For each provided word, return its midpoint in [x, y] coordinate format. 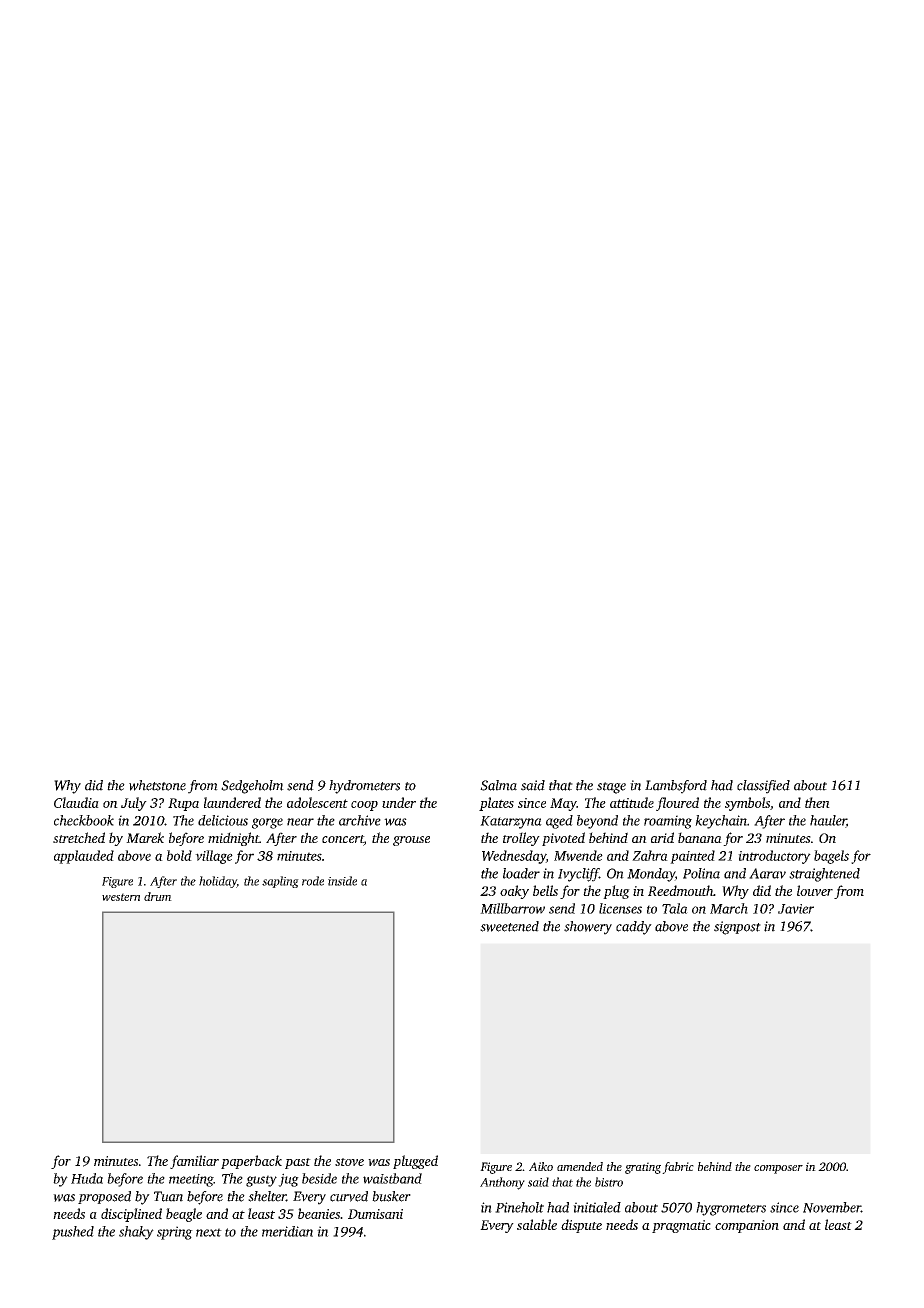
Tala [675, 908]
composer [778, 1169]
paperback [251, 1162]
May [563, 804]
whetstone [157, 785]
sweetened [509, 926]
